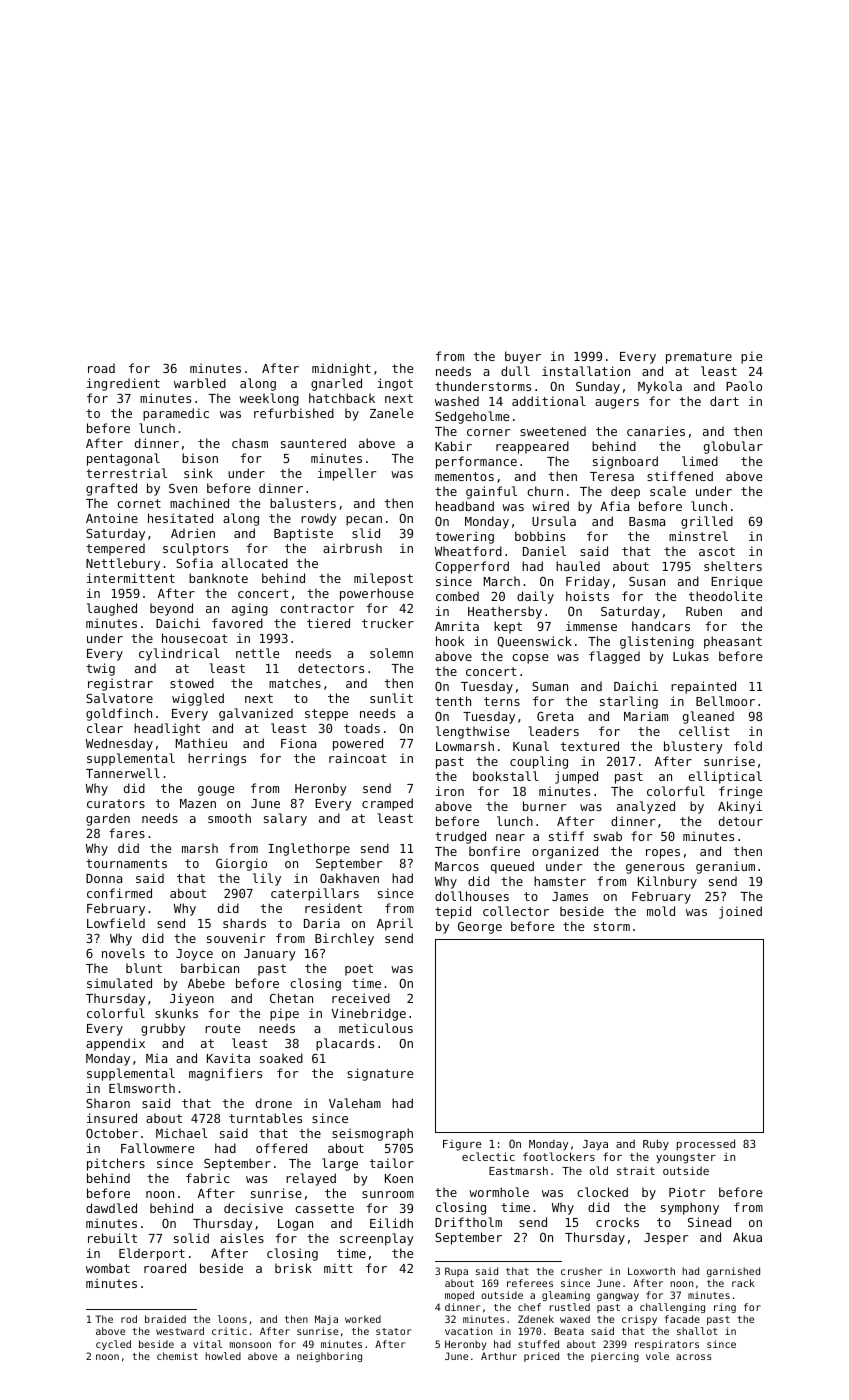 The height and width of the screenshot is (1400, 849). What do you see at coordinates (176, 414) in the screenshot?
I see `paramedic` at bounding box center [176, 414].
